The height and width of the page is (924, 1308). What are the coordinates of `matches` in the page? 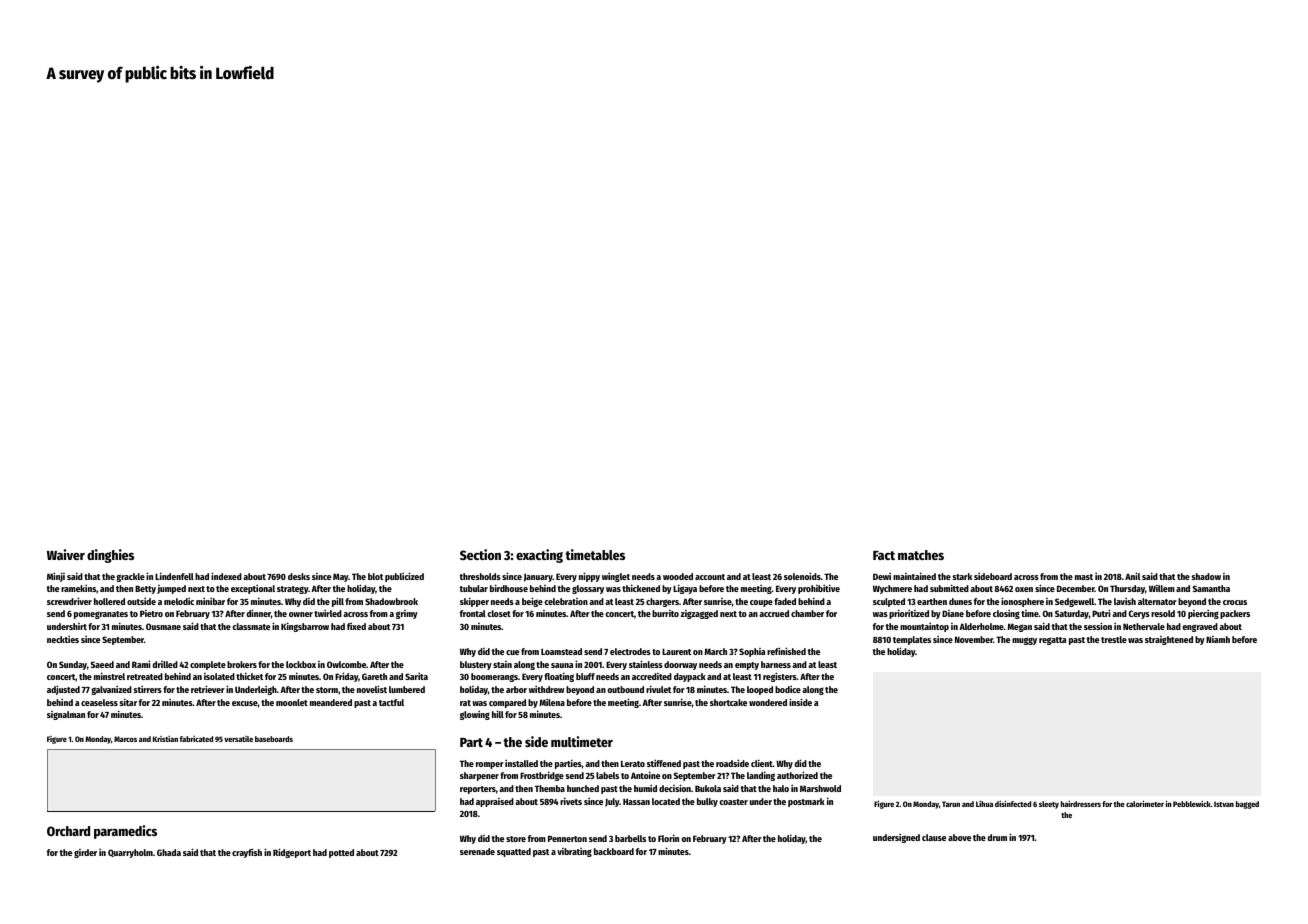 It's located at (921, 555).
